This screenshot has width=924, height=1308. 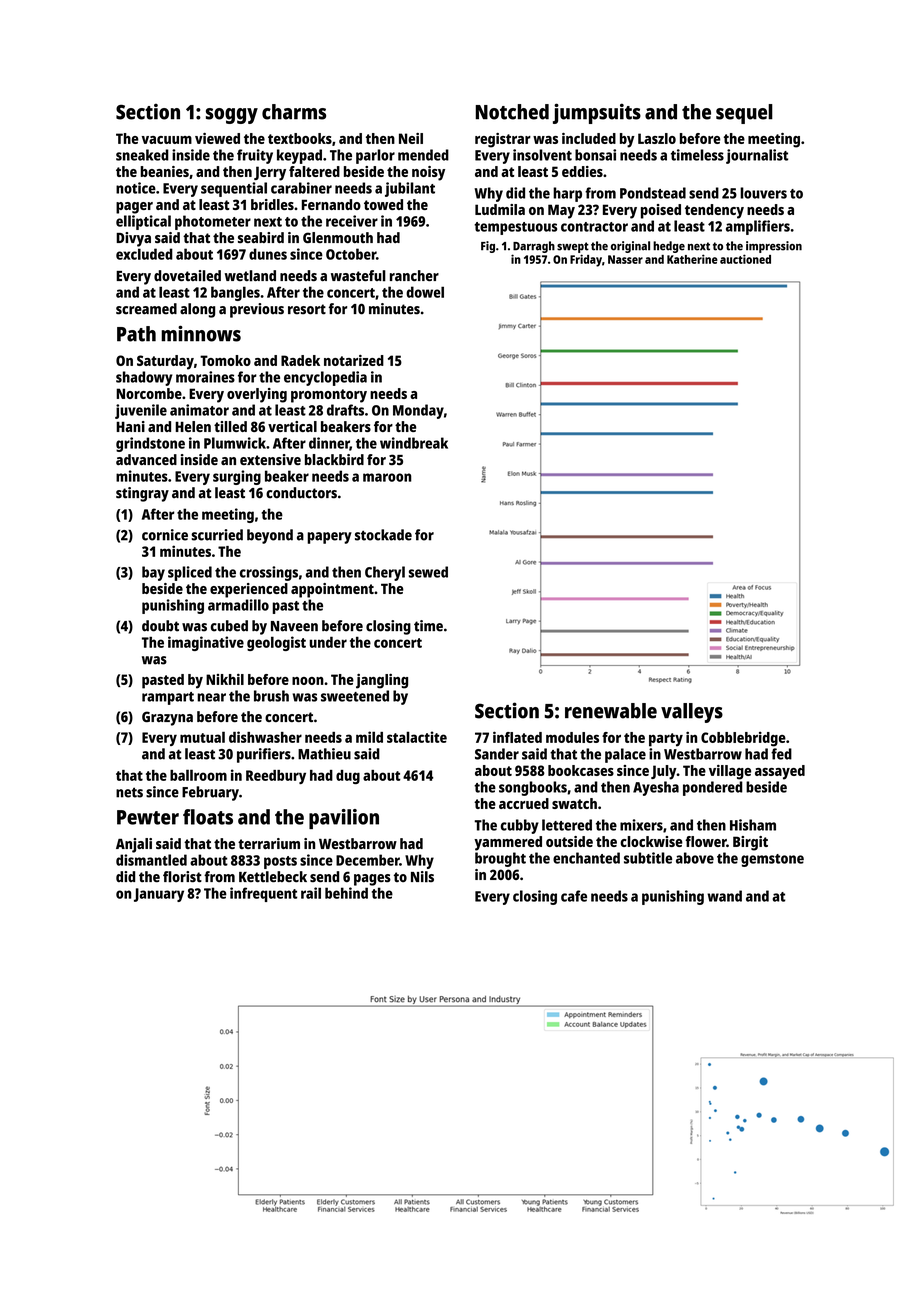 I want to click on stockade, so click(x=383, y=535).
